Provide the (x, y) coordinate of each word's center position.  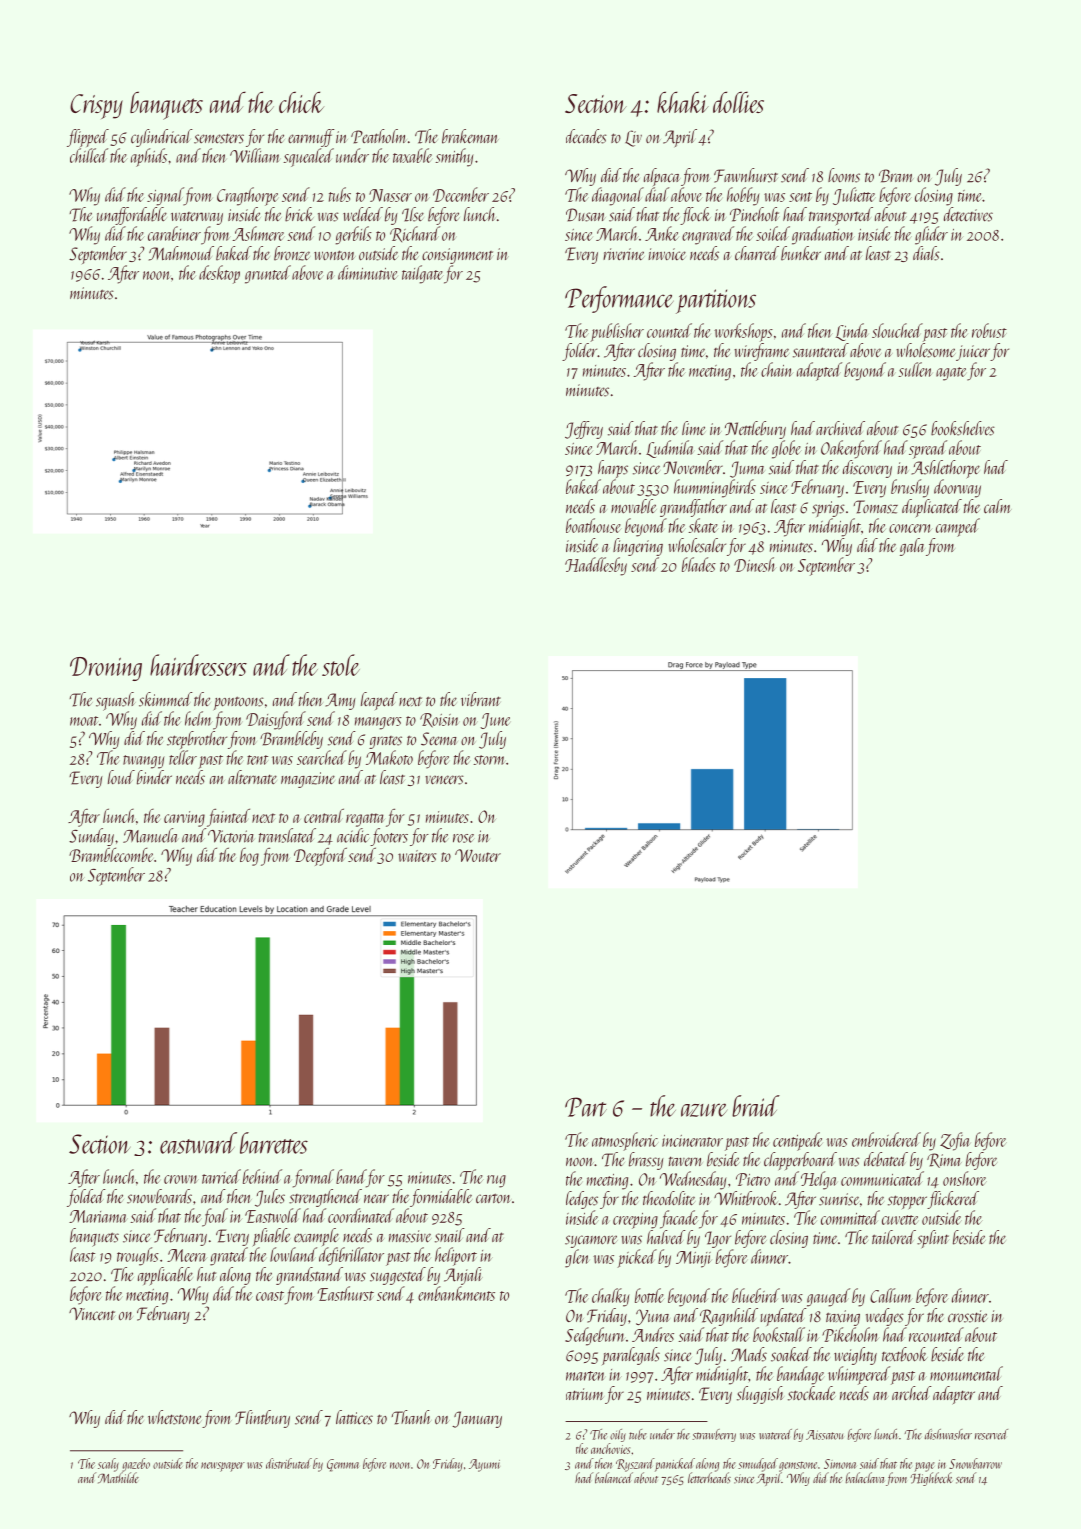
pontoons (239, 703)
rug (496, 1181)
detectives (968, 214)
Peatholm (378, 136)
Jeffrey (584, 430)
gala (912, 547)
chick (301, 102)
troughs (138, 1256)
